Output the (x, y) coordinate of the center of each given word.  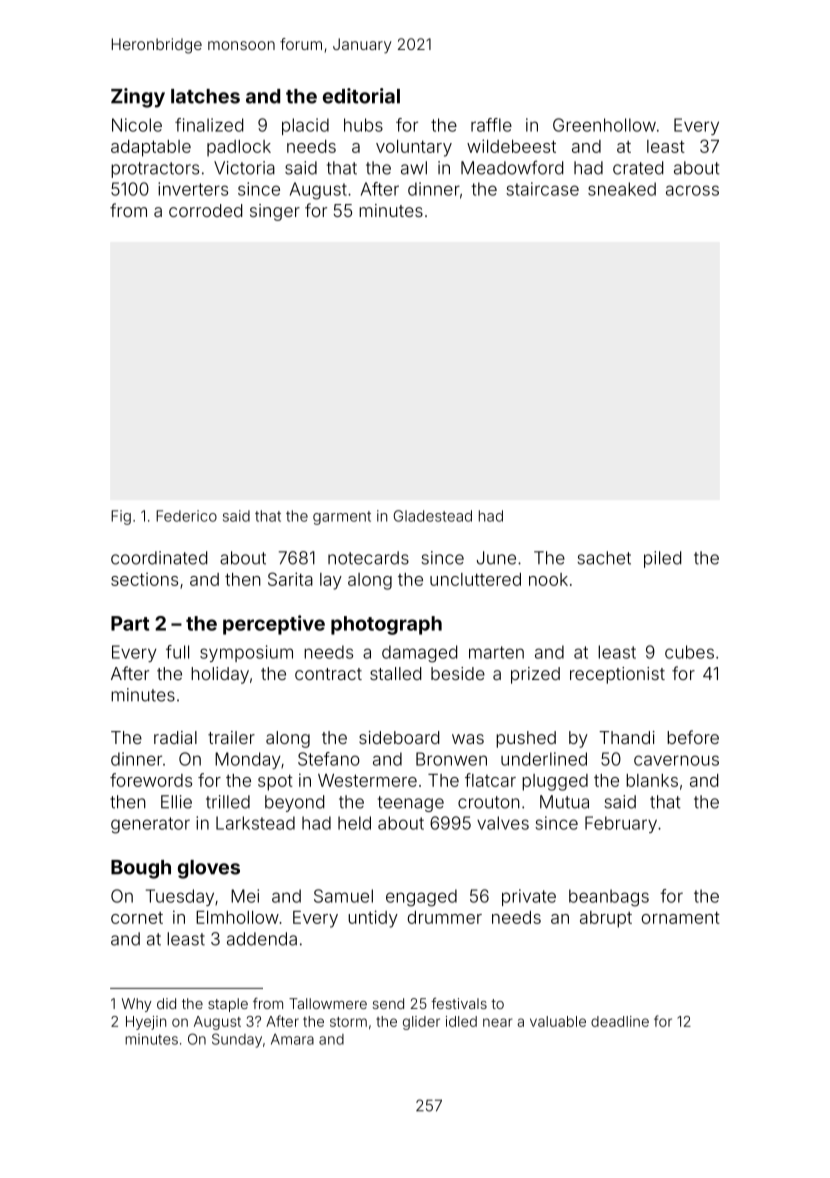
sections (144, 579)
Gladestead (433, 516)
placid (305, 126)
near (497, 1022)
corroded (205, 210)
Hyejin (146, 1023)
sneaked (622, 189)
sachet (604, 558)
